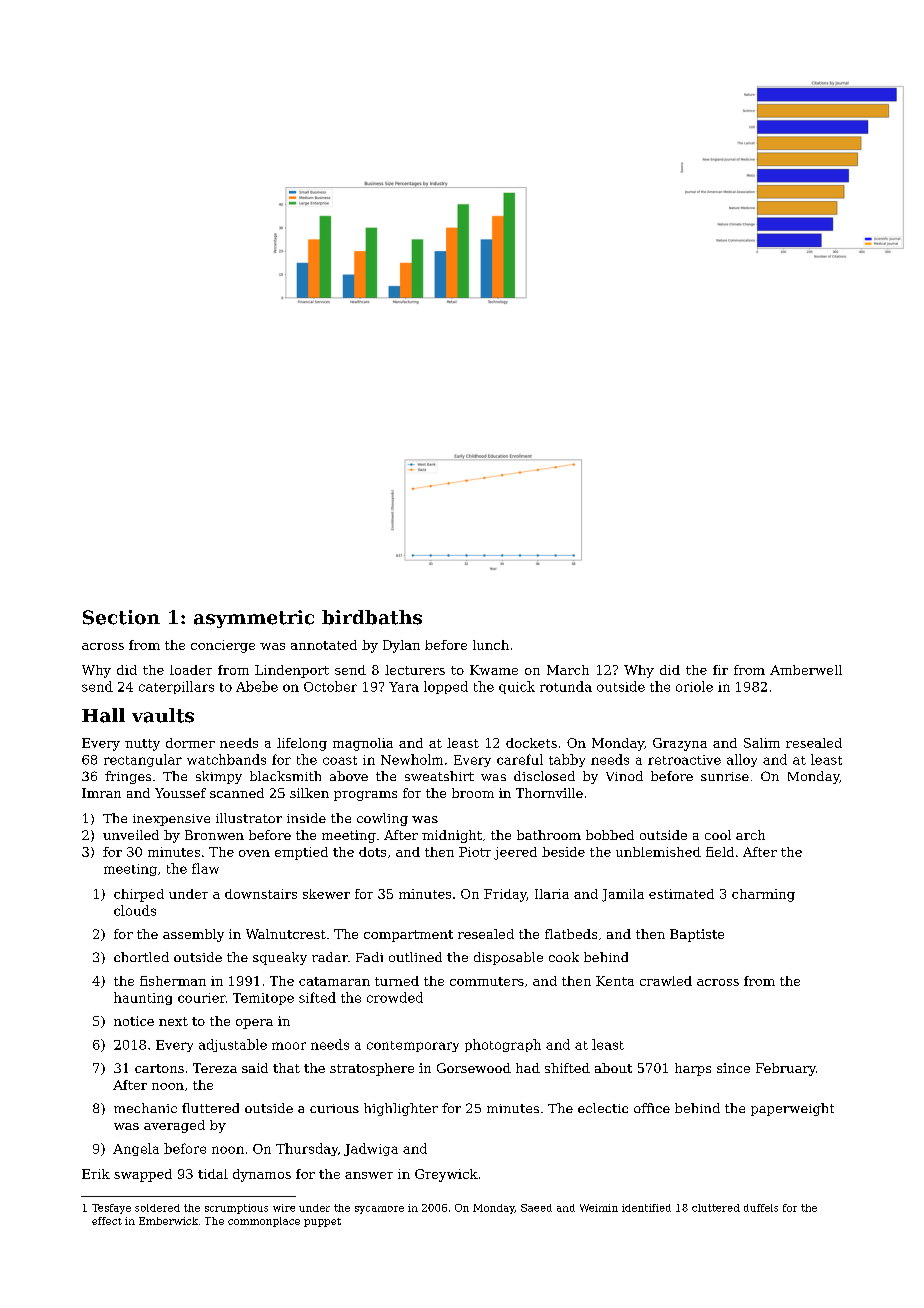 The width and height of the screenshot is (924, 1308). I want to click on compartment, so click(408, 936).
